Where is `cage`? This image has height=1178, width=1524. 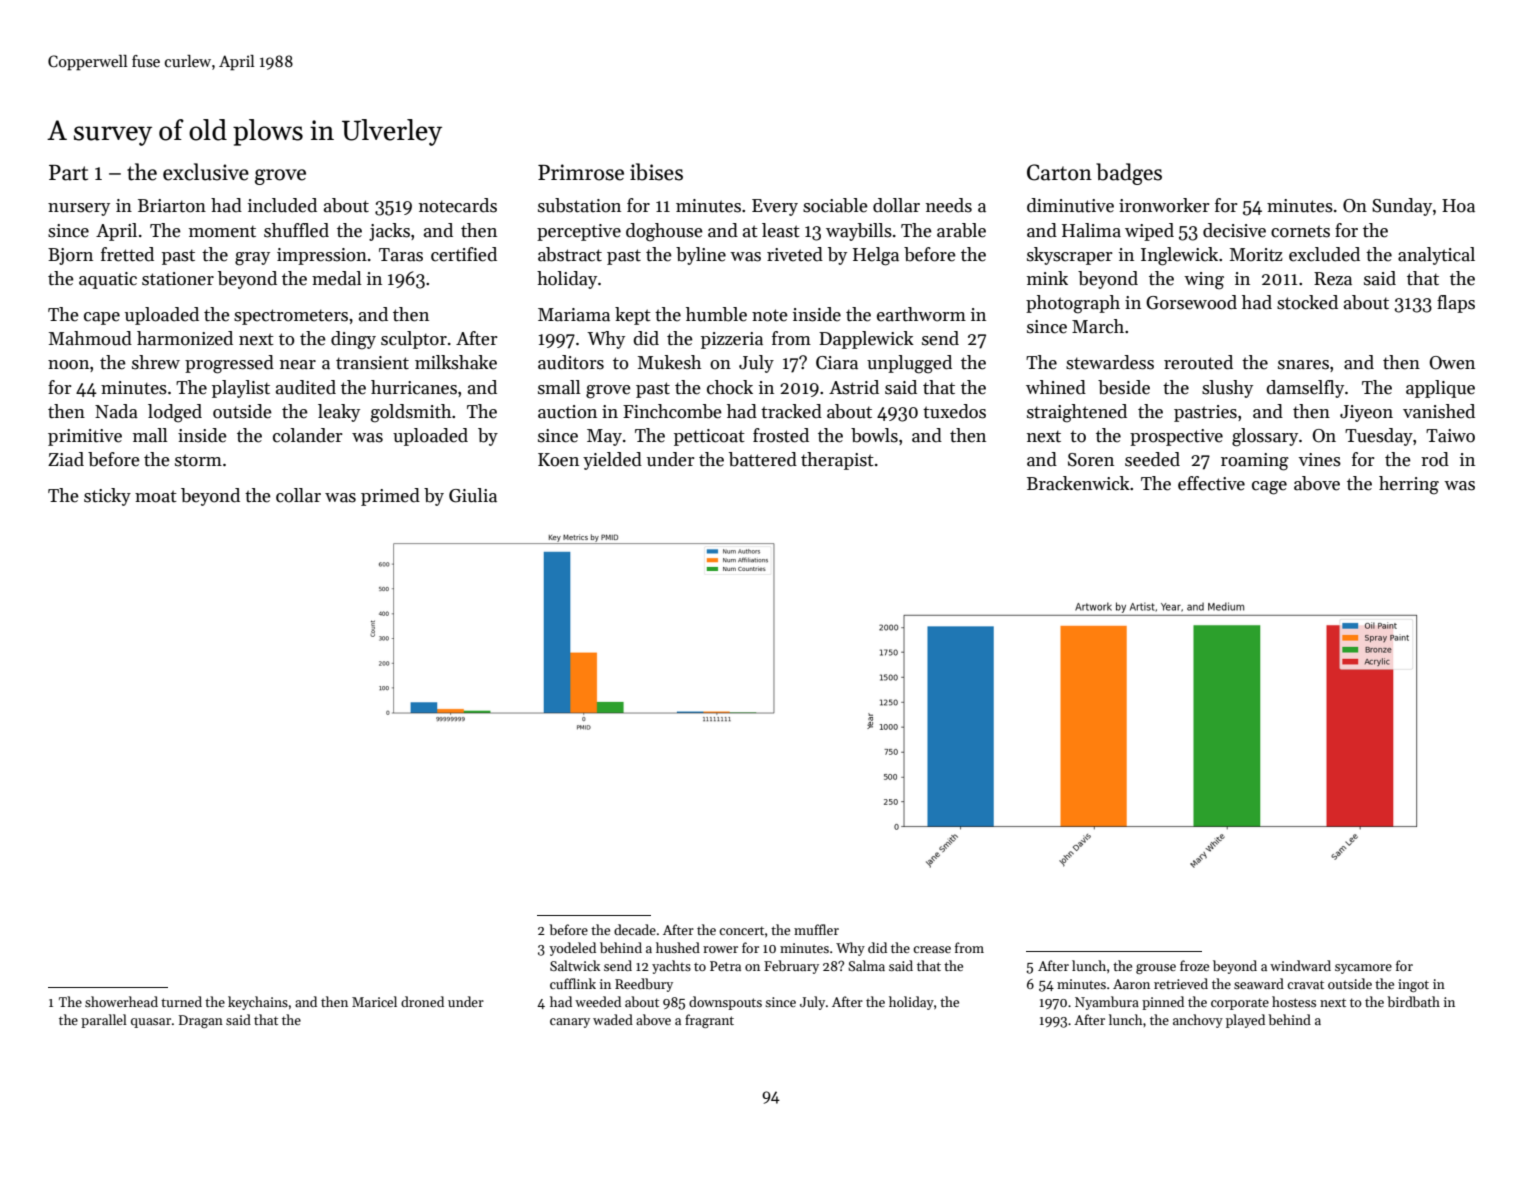
cage is located at coordinates (1269, 488).
